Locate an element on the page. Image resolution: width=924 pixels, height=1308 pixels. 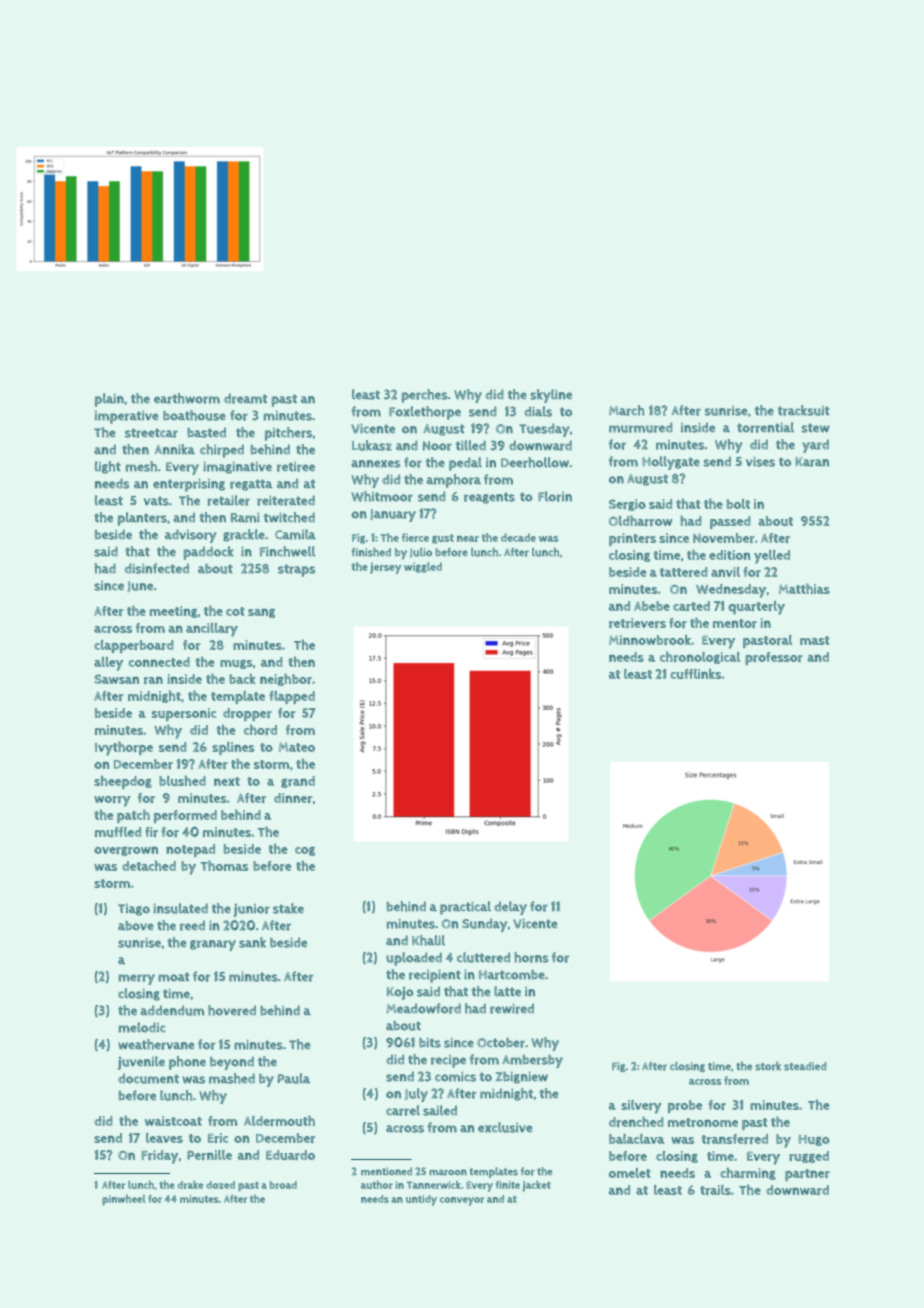
horns is located at coordinates (531, 957).
